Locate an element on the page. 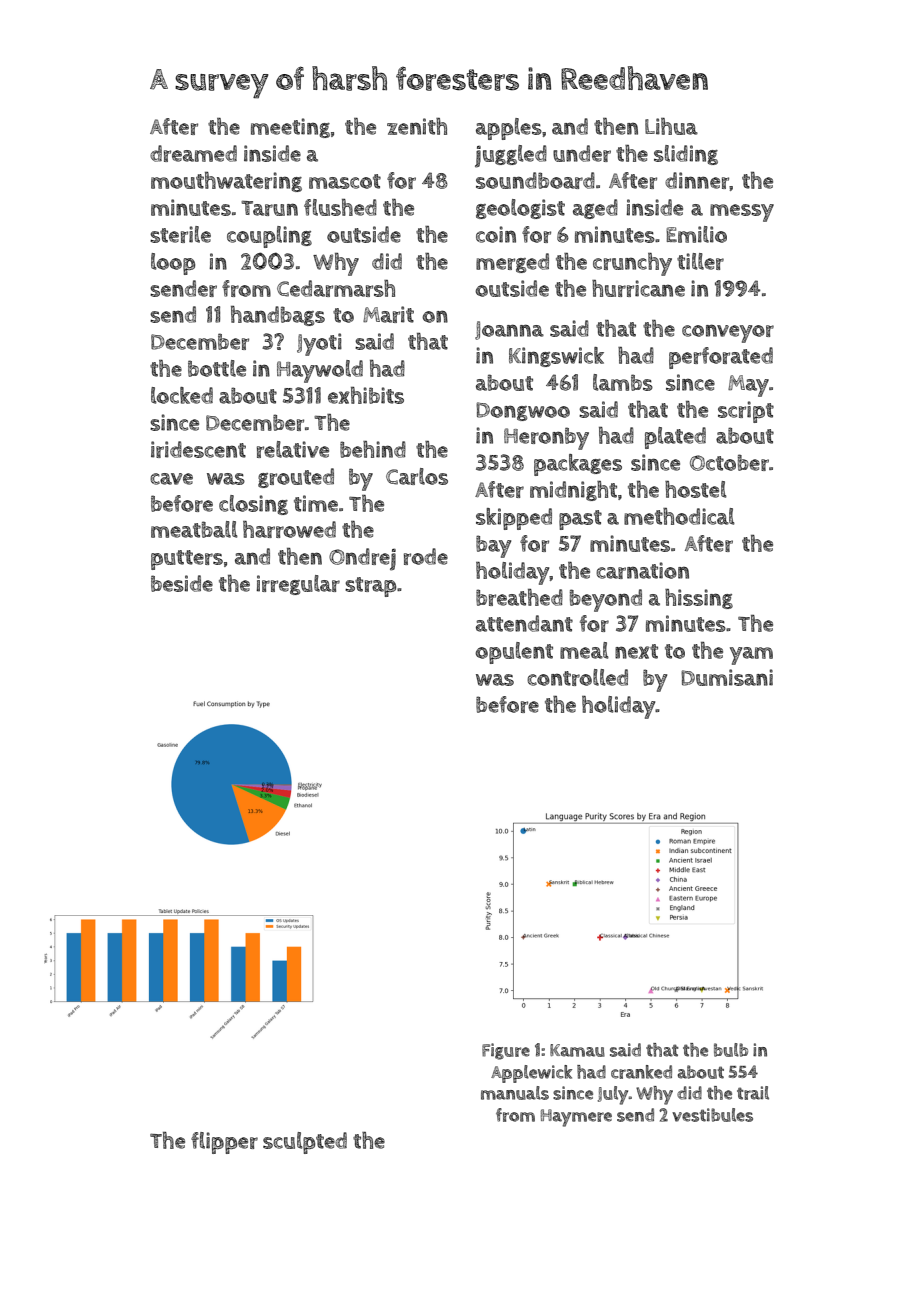  flipper is located at coordinates (224, 1143).
